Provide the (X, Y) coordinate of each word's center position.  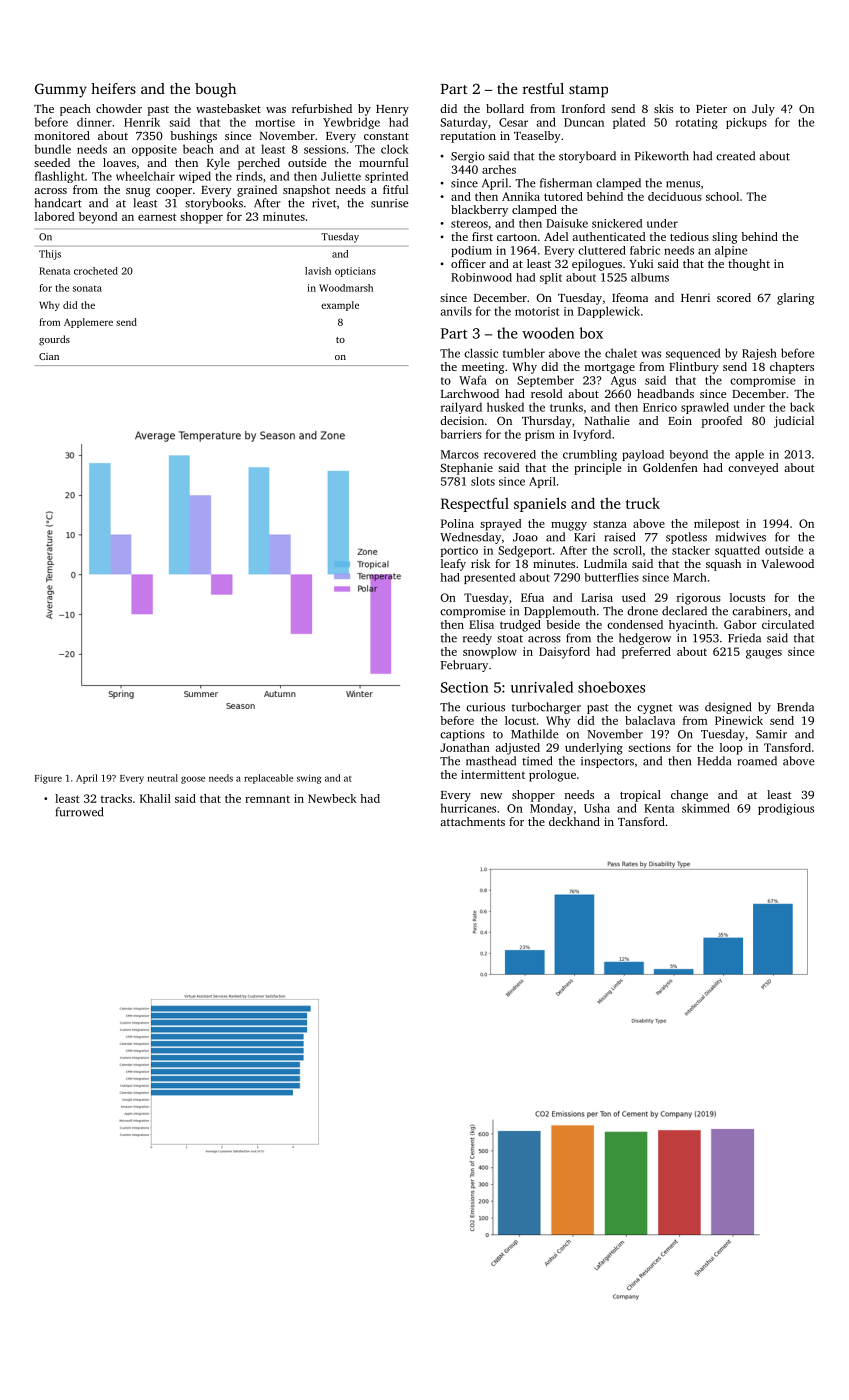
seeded (52, 162)
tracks (116, 798)
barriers (461, 434)
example (340, 306)
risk (480, 563)
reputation (468, 137)
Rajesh (759, 354)
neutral (163, 778)
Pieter (711, 108)
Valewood (787, 563)
